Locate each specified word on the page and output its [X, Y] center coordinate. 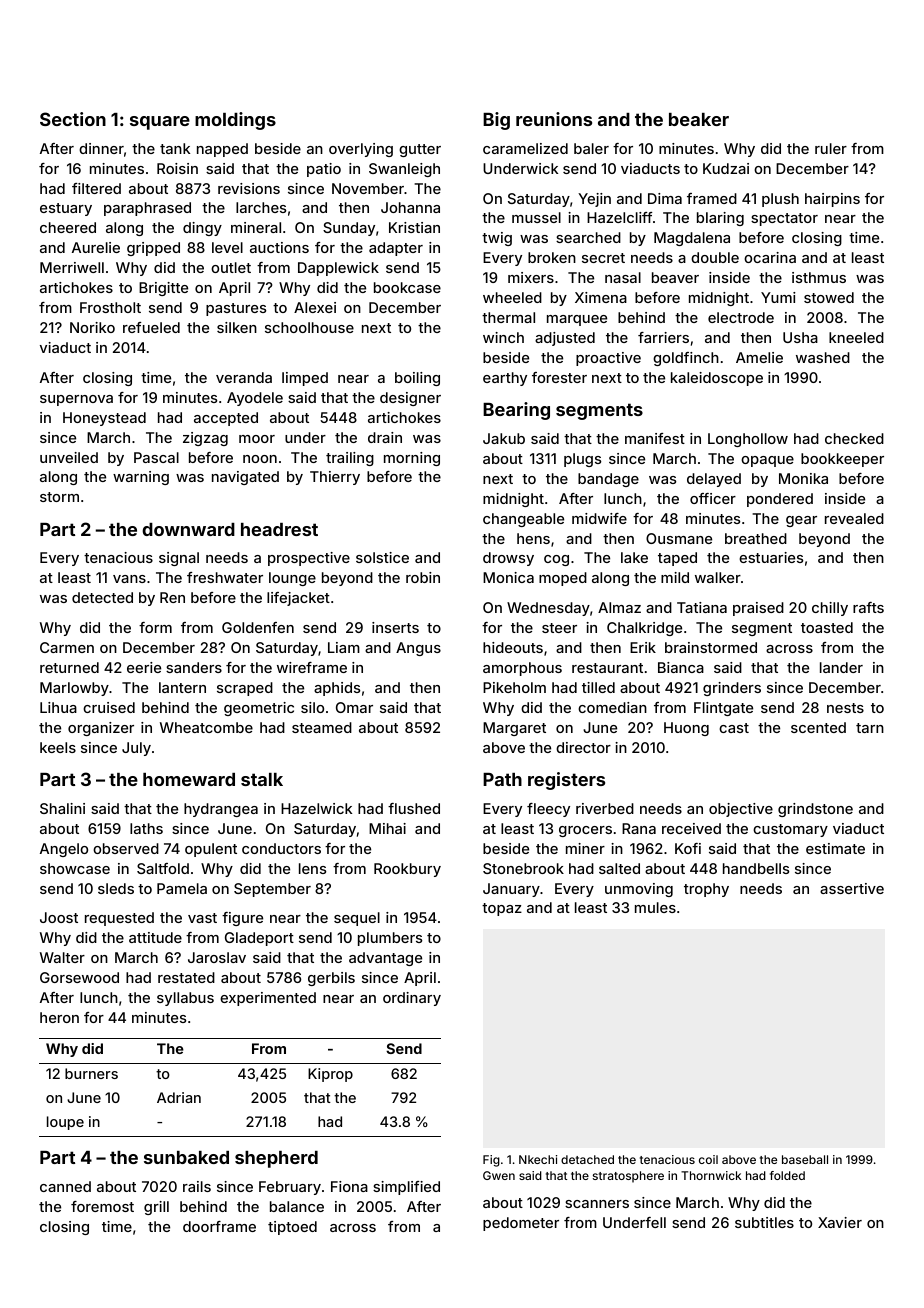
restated [186, 977]
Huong [686, 729]
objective [741, 810]
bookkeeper [842, 460]
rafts [868, 607]
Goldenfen [258, 627]
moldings [235, 121]
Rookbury [407, 870]
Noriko [92, 327]
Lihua [58, 707]
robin [423, 577]
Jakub [504, 438]
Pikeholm [514, 687]
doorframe [219, 1226]
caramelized [525, 148]
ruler [831, 148]
